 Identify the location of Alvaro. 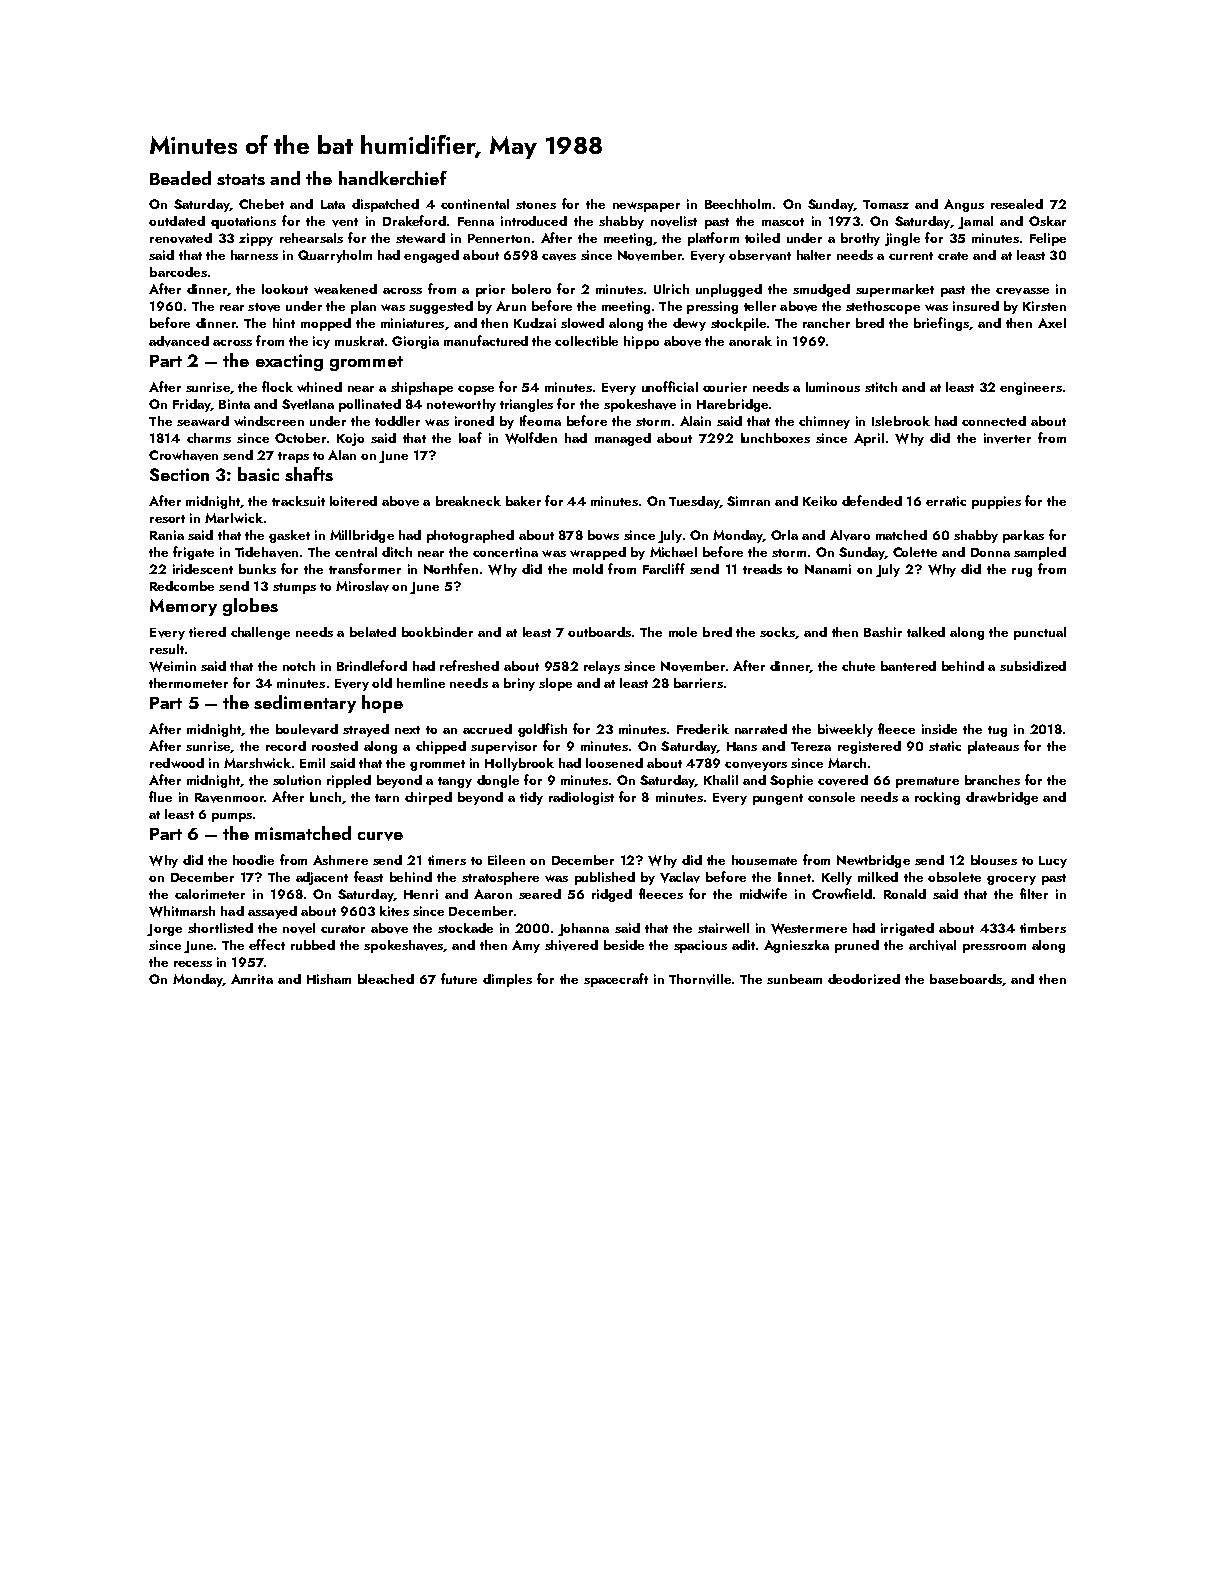
(850, 535).
